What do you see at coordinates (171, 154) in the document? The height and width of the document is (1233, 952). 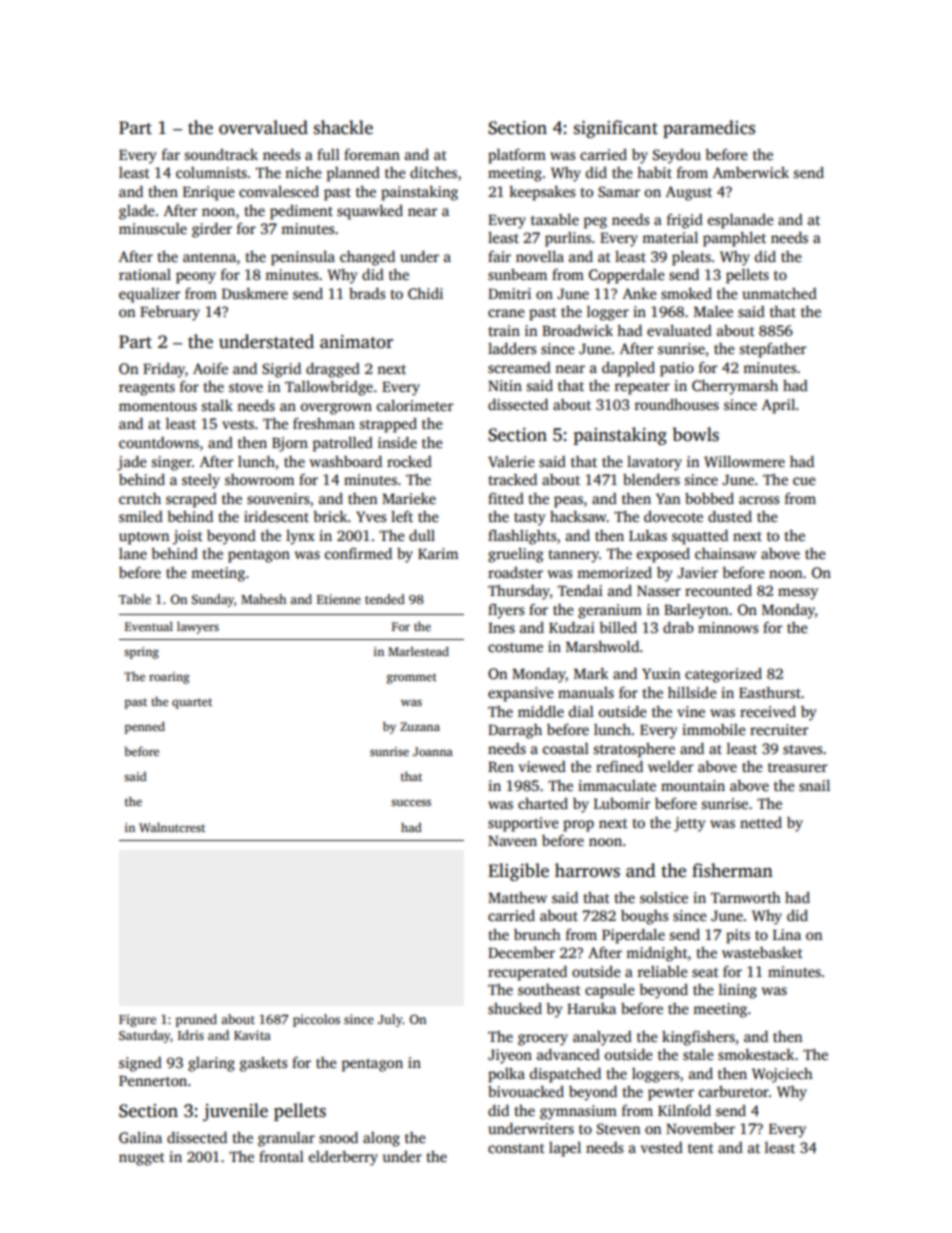 I see `far` at bounding box center [171, 154].
